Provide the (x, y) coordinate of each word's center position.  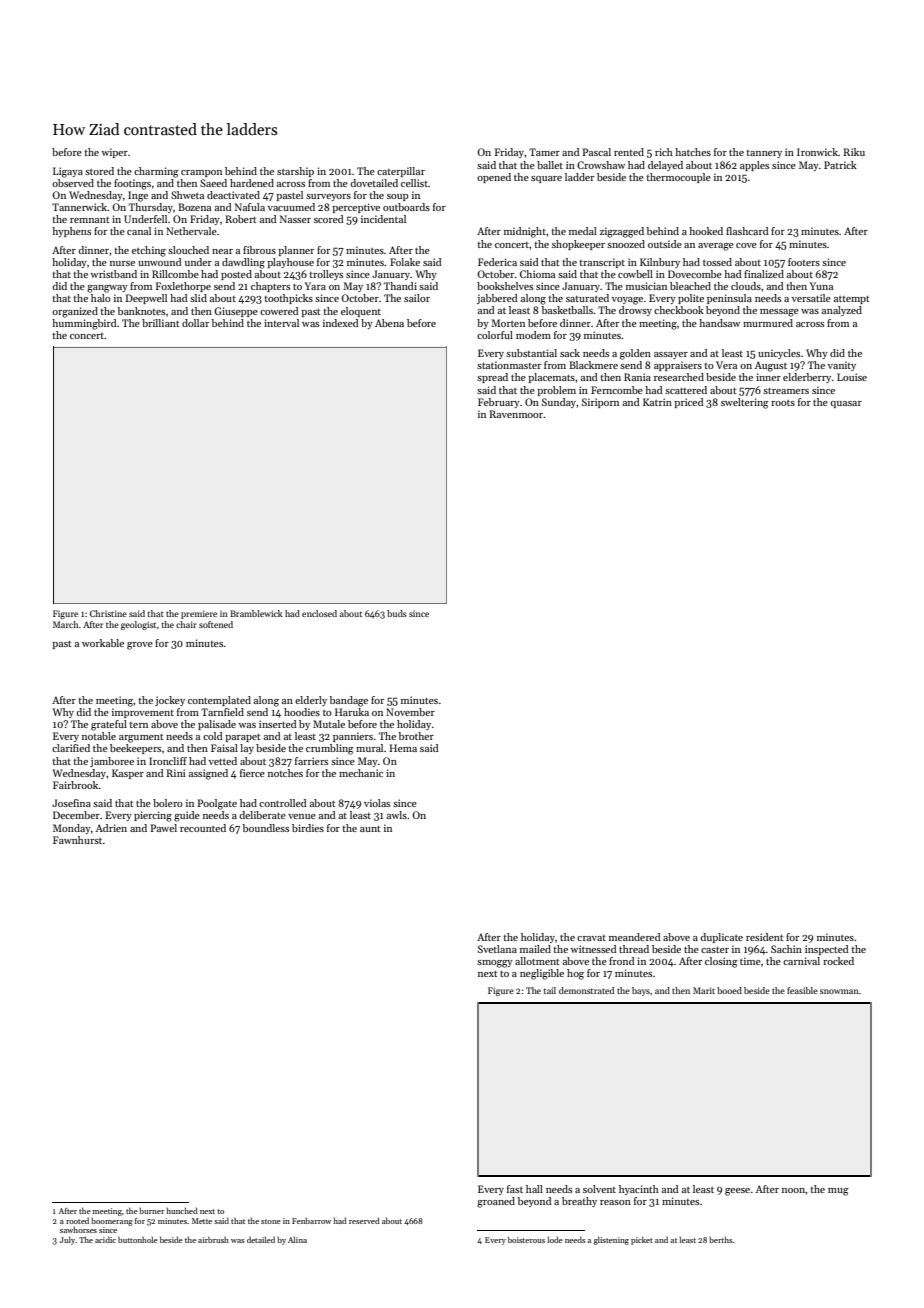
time (750, 961)
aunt (370, 829)
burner (151, 1211)
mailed (535, 949)
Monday (72, 829)
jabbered (497, 299)
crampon (201, 173)
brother (416, 736)
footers (804, 262)
